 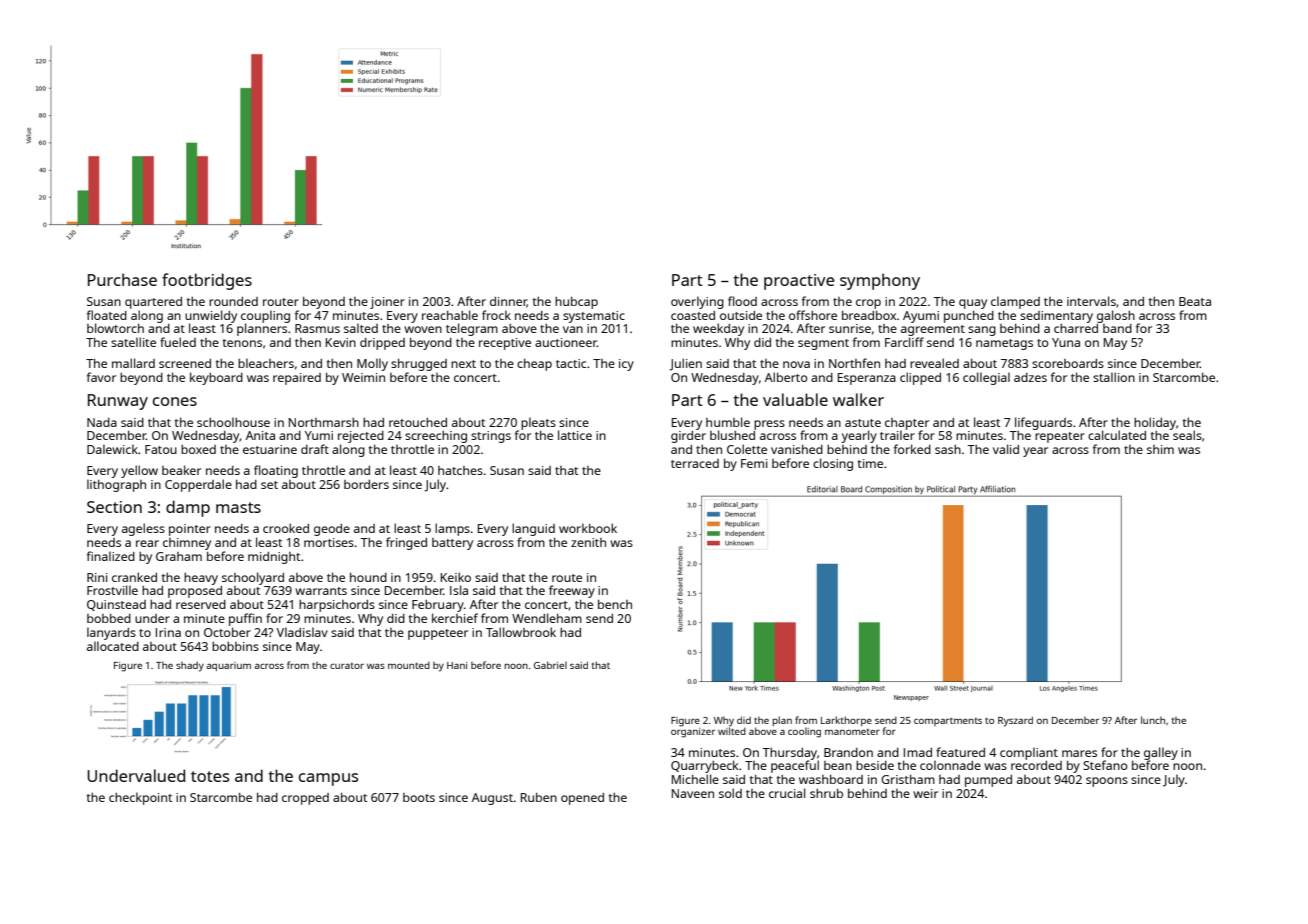 I want to click on hubcap, so click(x=576, y=303).
